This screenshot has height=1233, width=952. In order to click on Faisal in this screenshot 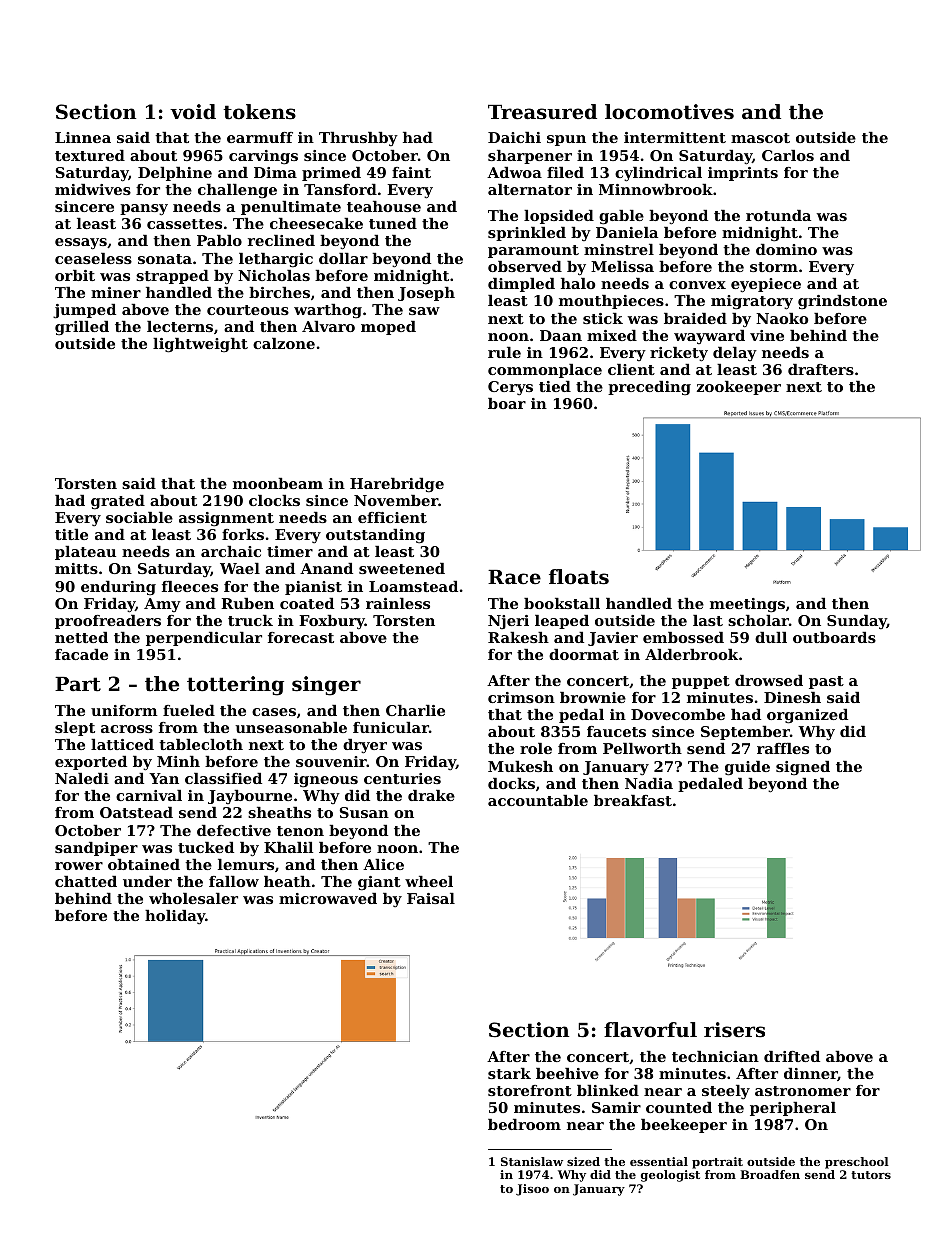, I will do `click(431, 898)`.
